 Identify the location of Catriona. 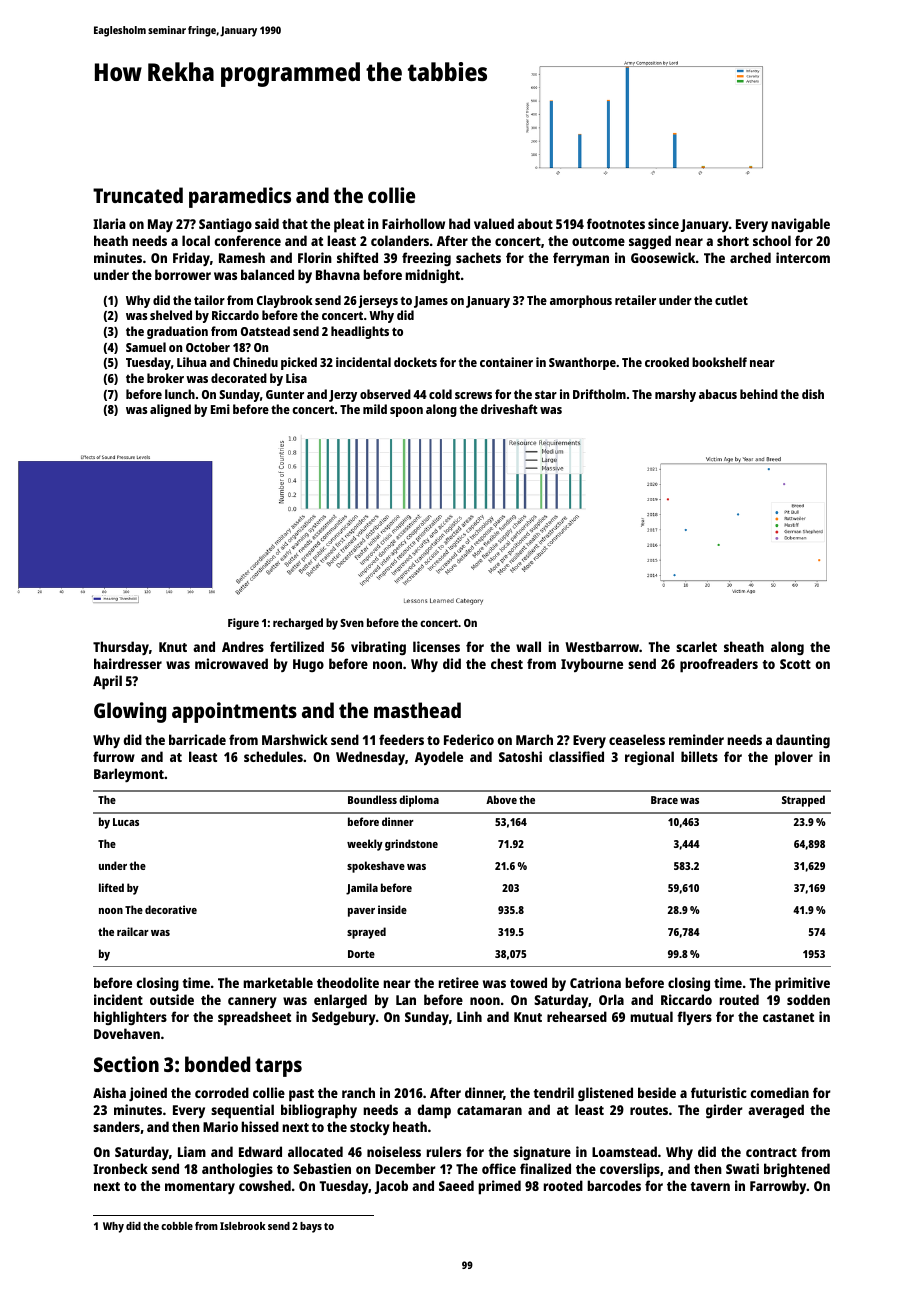
(595, 982).
